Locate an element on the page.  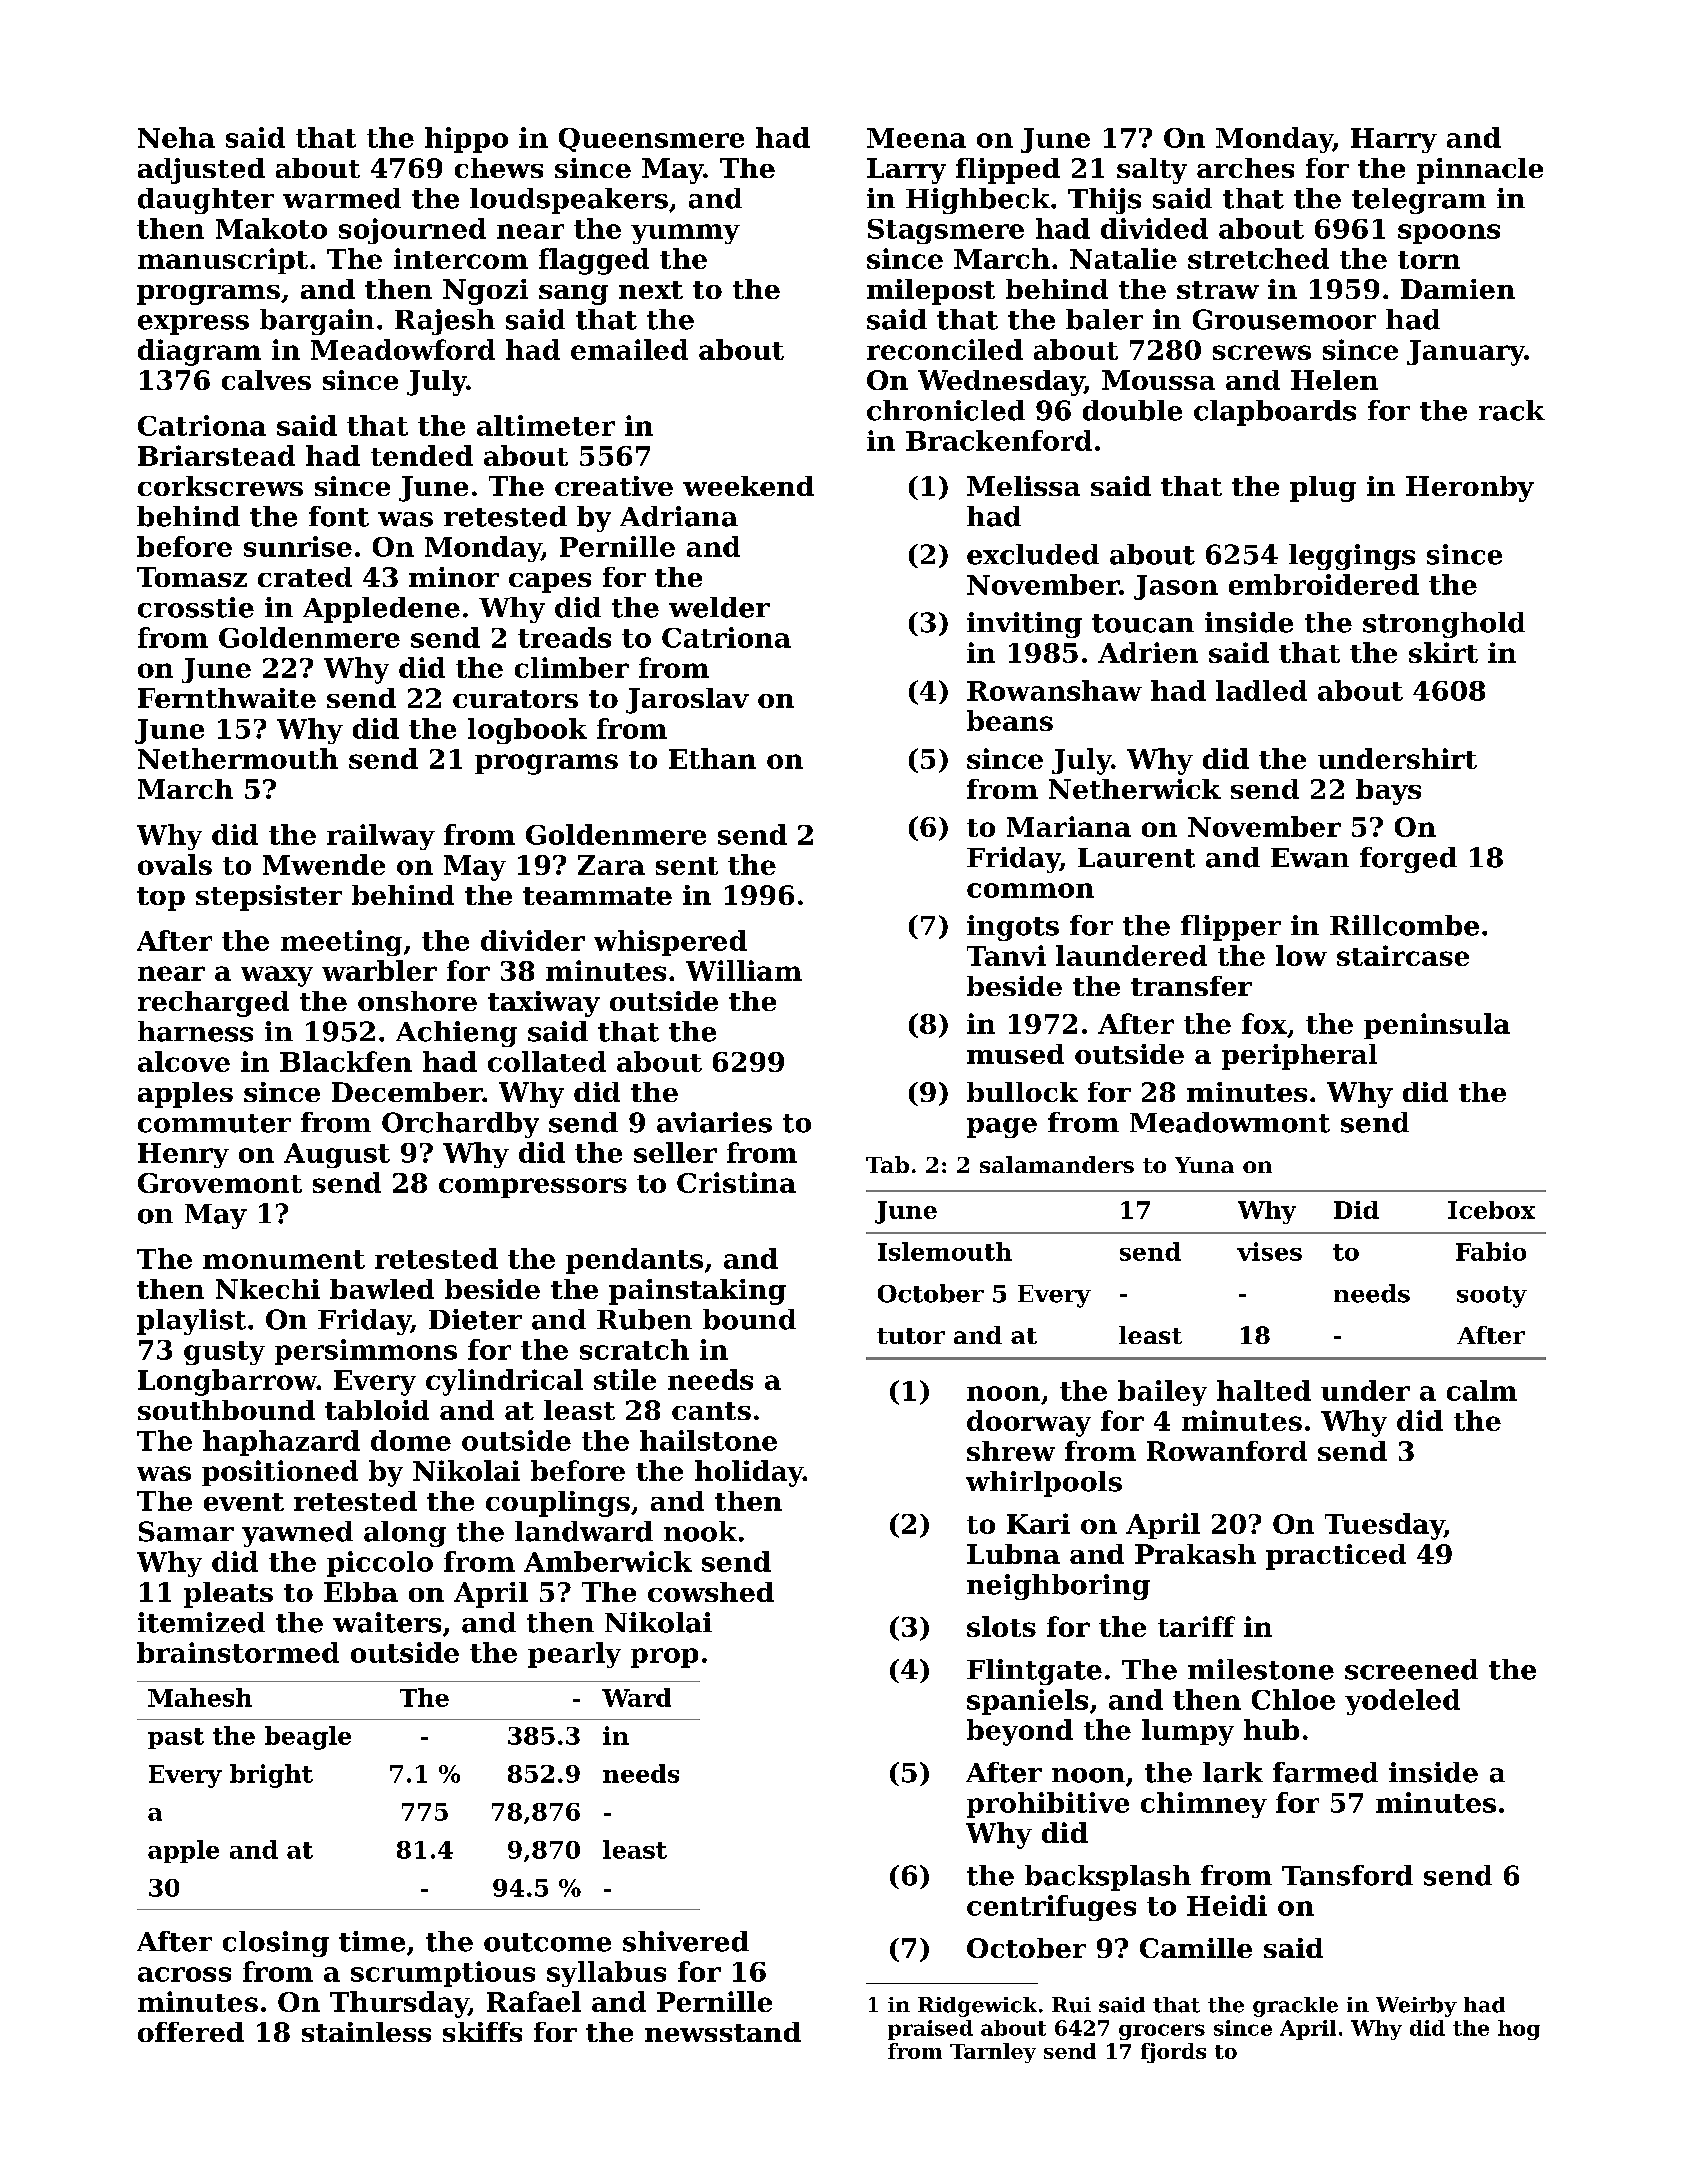
Harry is located at coordinates (1394, 140).
